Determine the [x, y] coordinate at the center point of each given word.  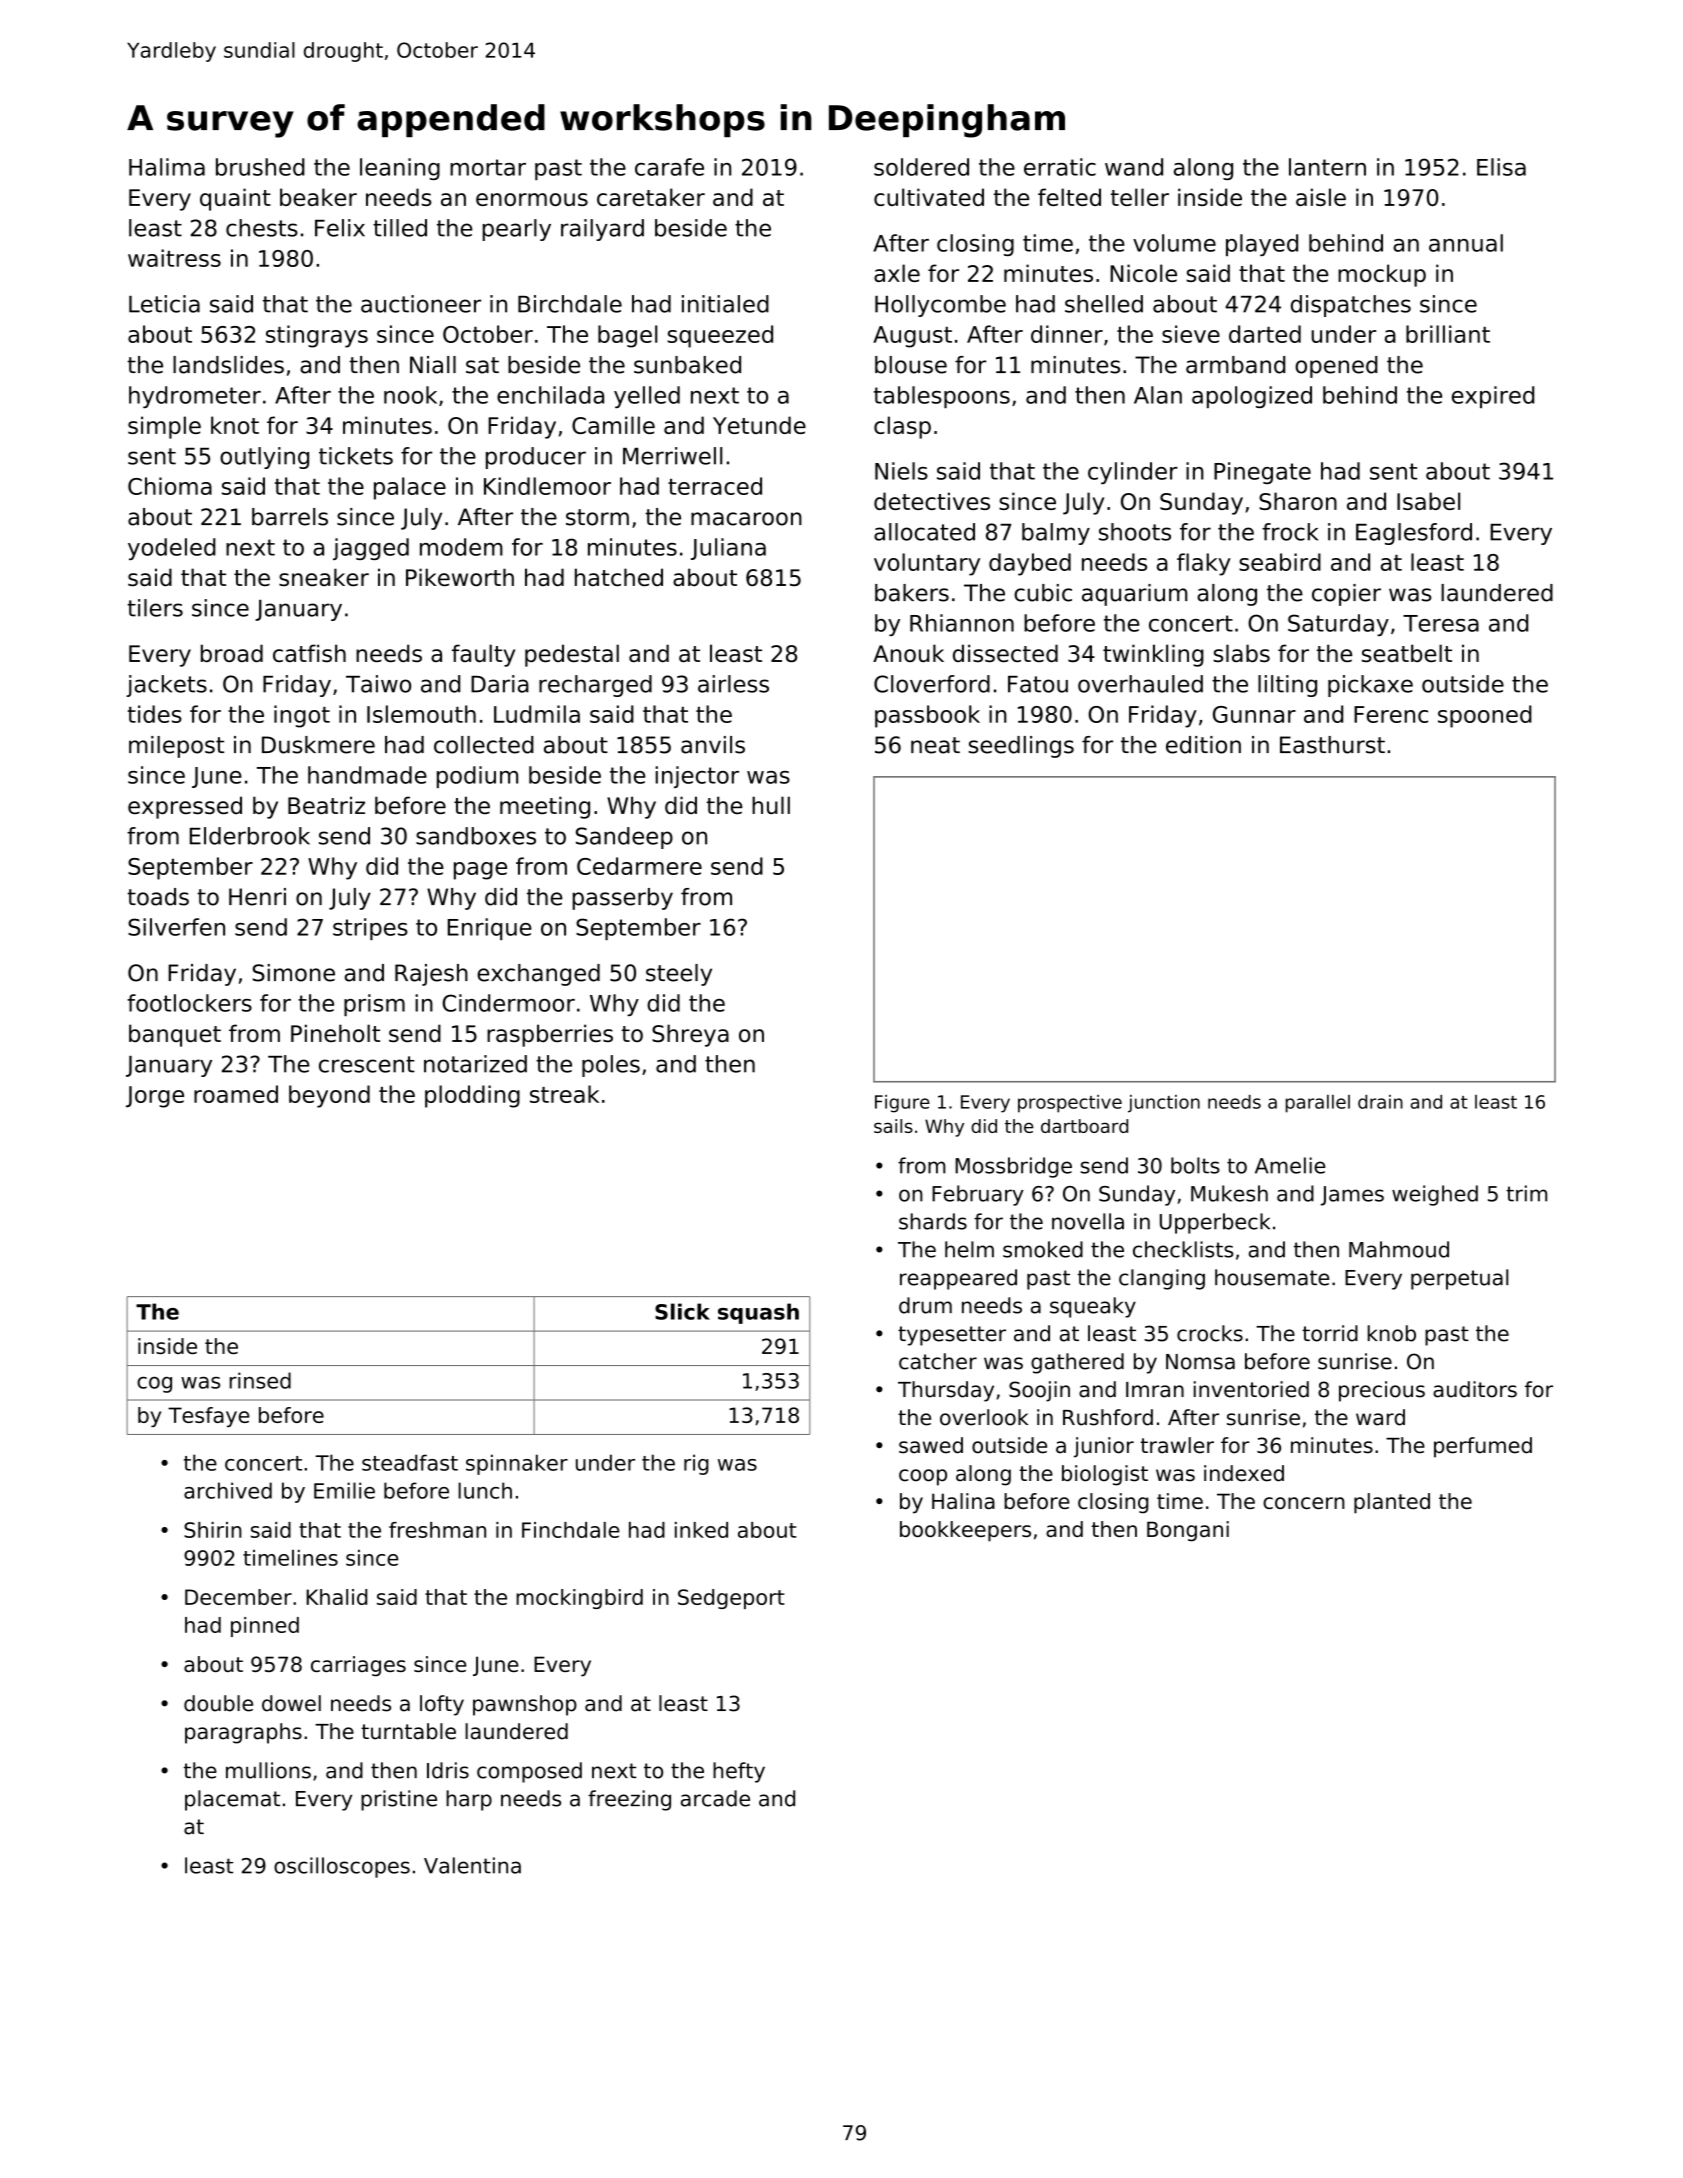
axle [897, 273]
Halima [167, 167]
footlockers [189, 1003]
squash [758, 1313]
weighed [1435, 1195]
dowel [291, 1703]
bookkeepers [965, 1531]
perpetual [1459, 1279]
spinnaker [517, 1464]
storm [597, 517]
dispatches [1351, 306]
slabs [1241, 653]
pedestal [572, 655]
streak [564, 1094]
